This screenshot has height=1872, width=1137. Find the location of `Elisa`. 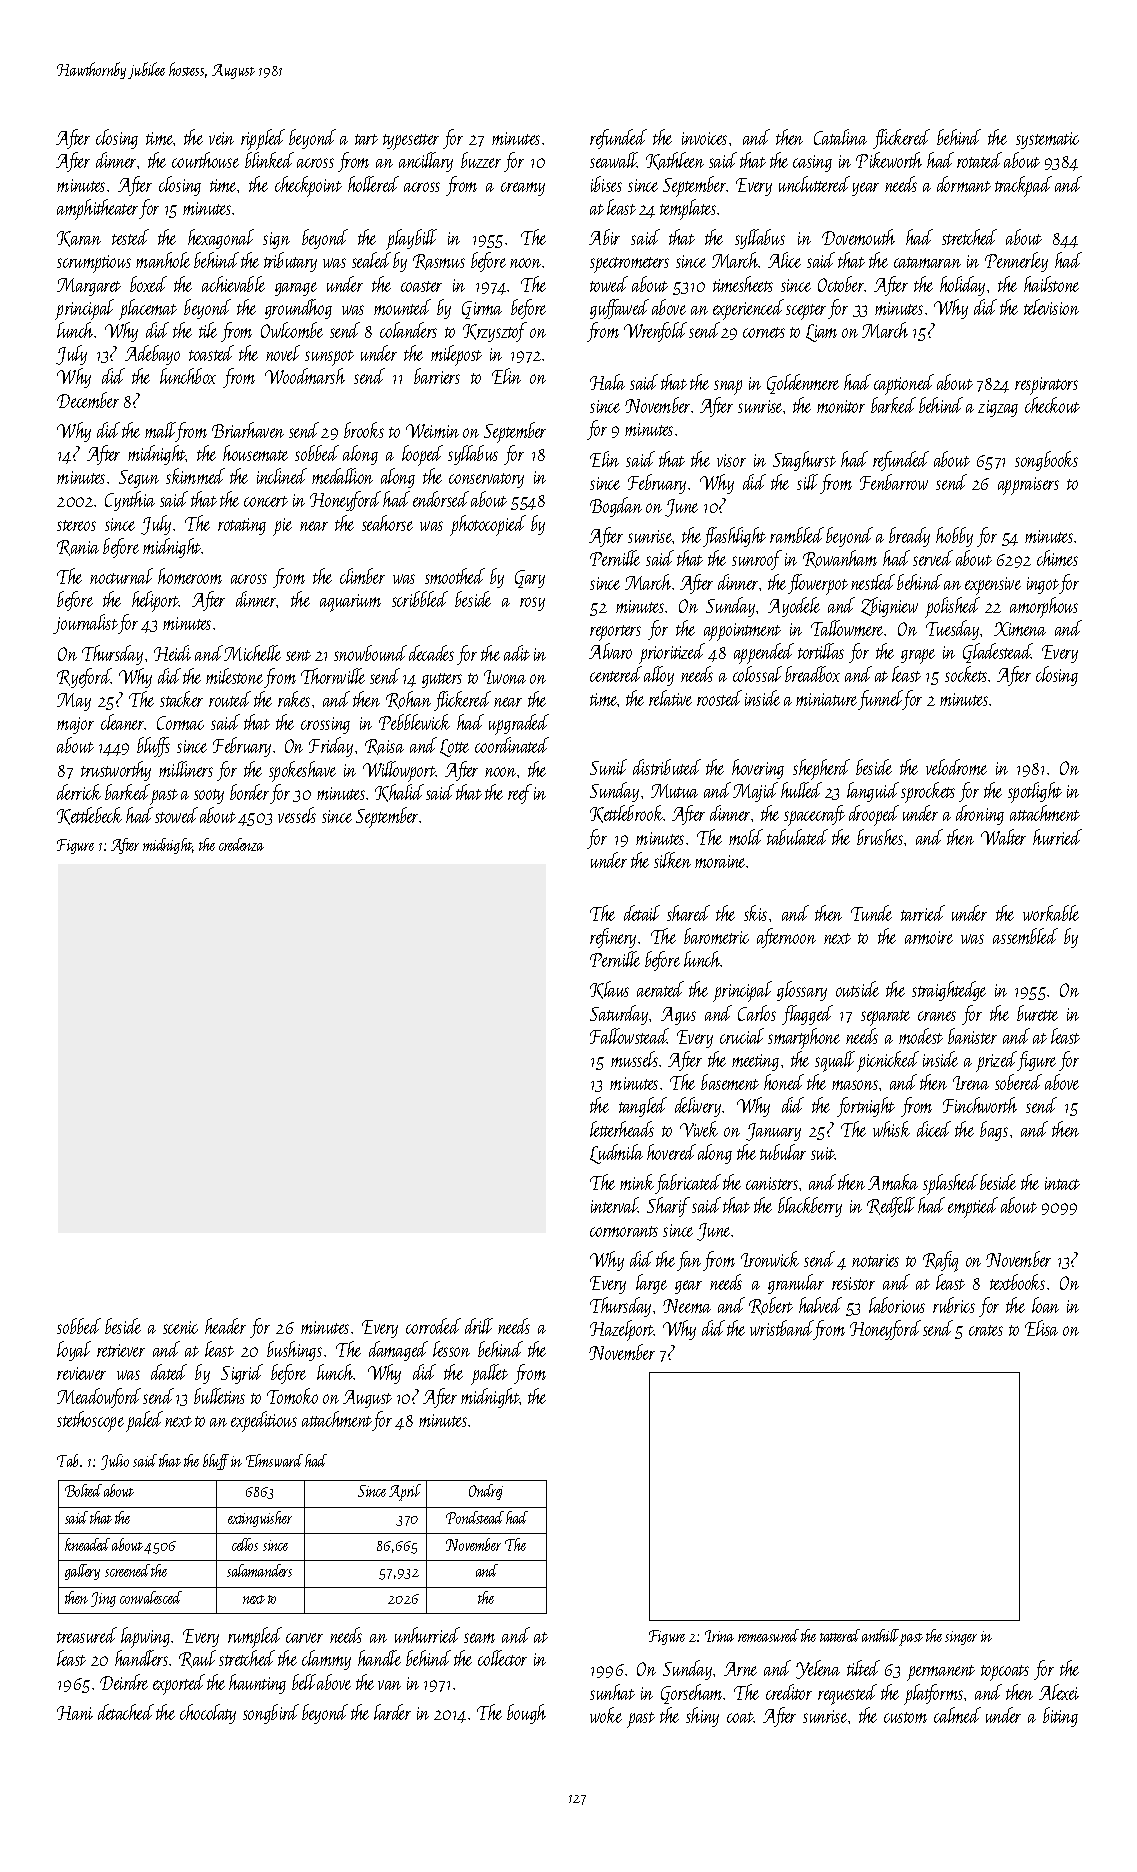

Elisa is located at coordinates (1041, 1328).
